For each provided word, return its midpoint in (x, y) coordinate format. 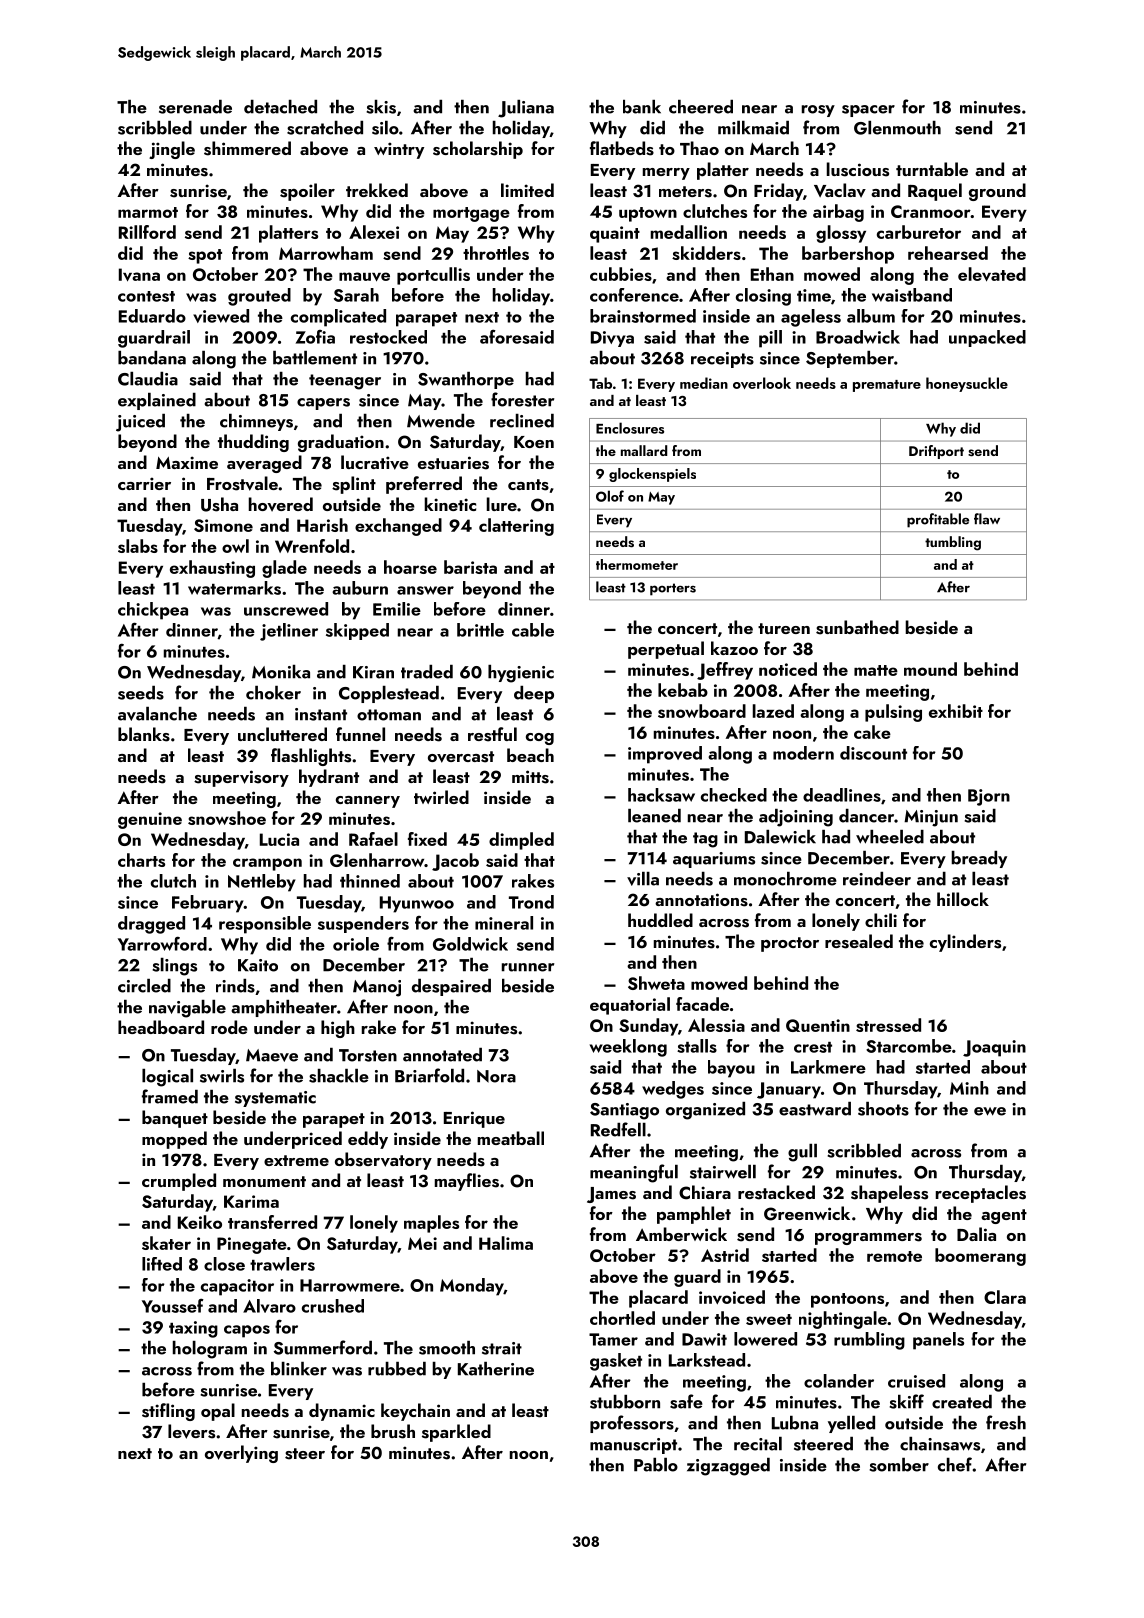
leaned (654, 816)
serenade (195, 107)
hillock (963, 899)
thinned (370, 881)
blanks (144, 734)
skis (381, 107)
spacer (868, 111)
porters (673, 589)
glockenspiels (652, 475)
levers (191, 1431)
